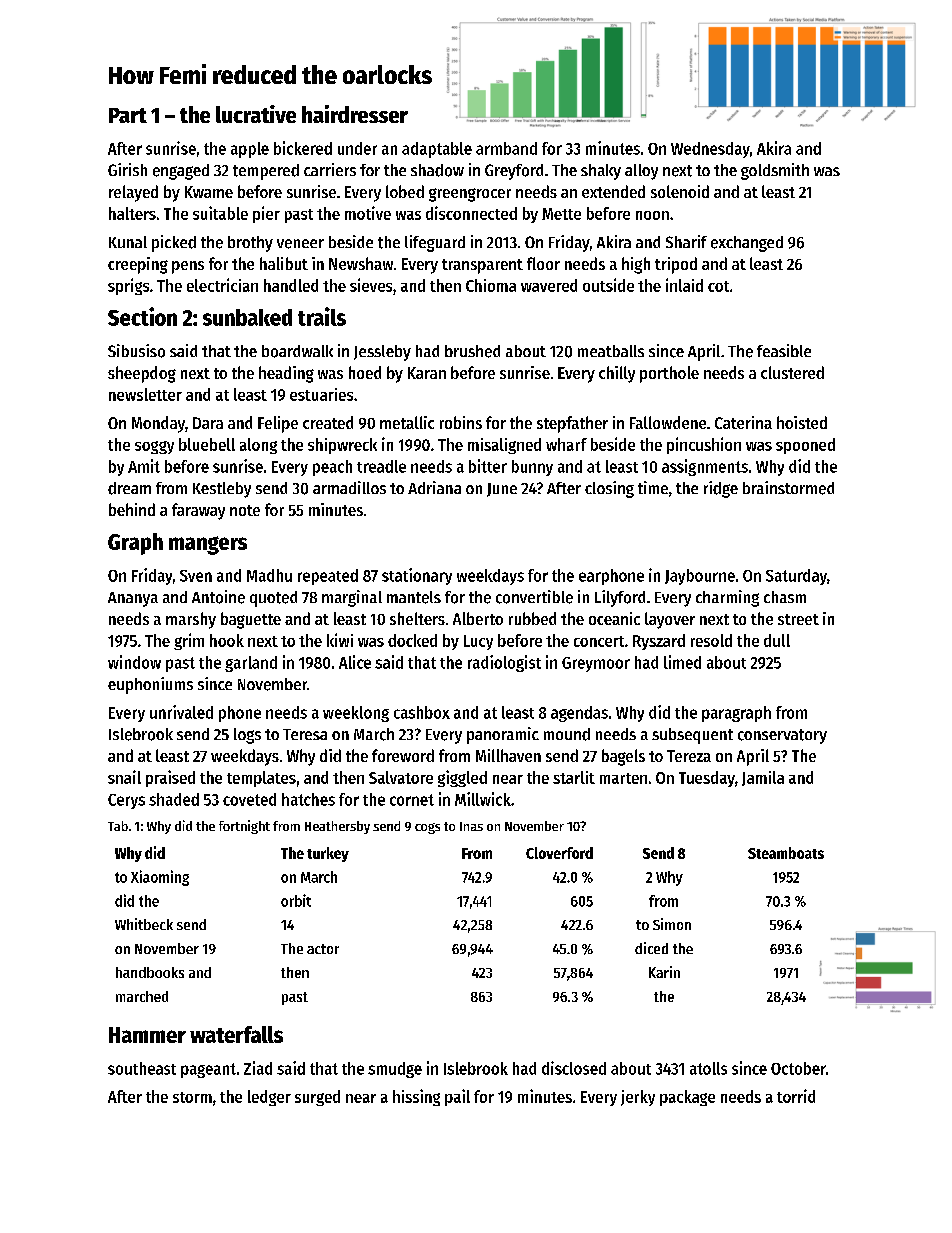 The image size is (952, 1233). I want to click on exchanged, so click(747, 244).
